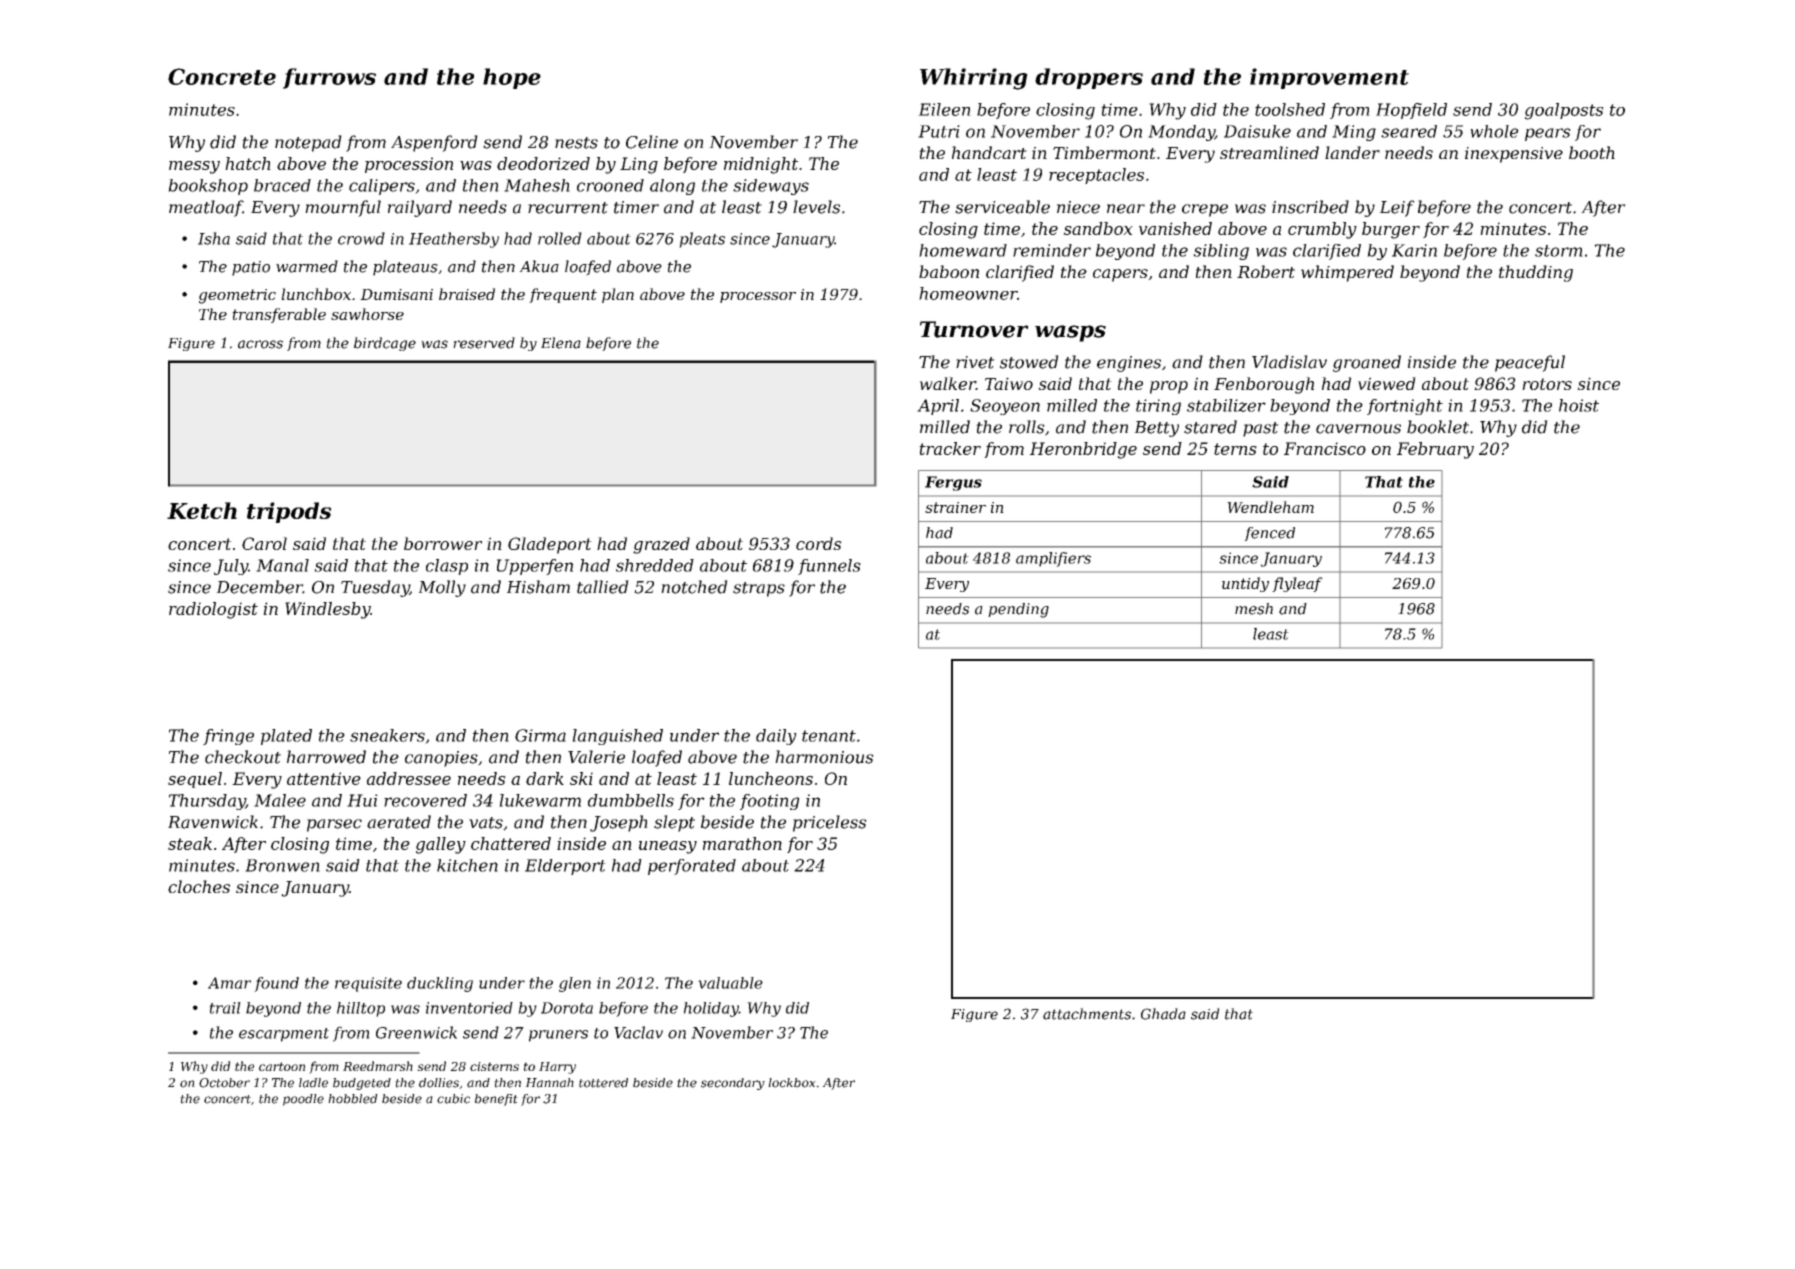 This screenshot has height=1269, width=1795. I want to click on lockbox, so click(792, 1083).
